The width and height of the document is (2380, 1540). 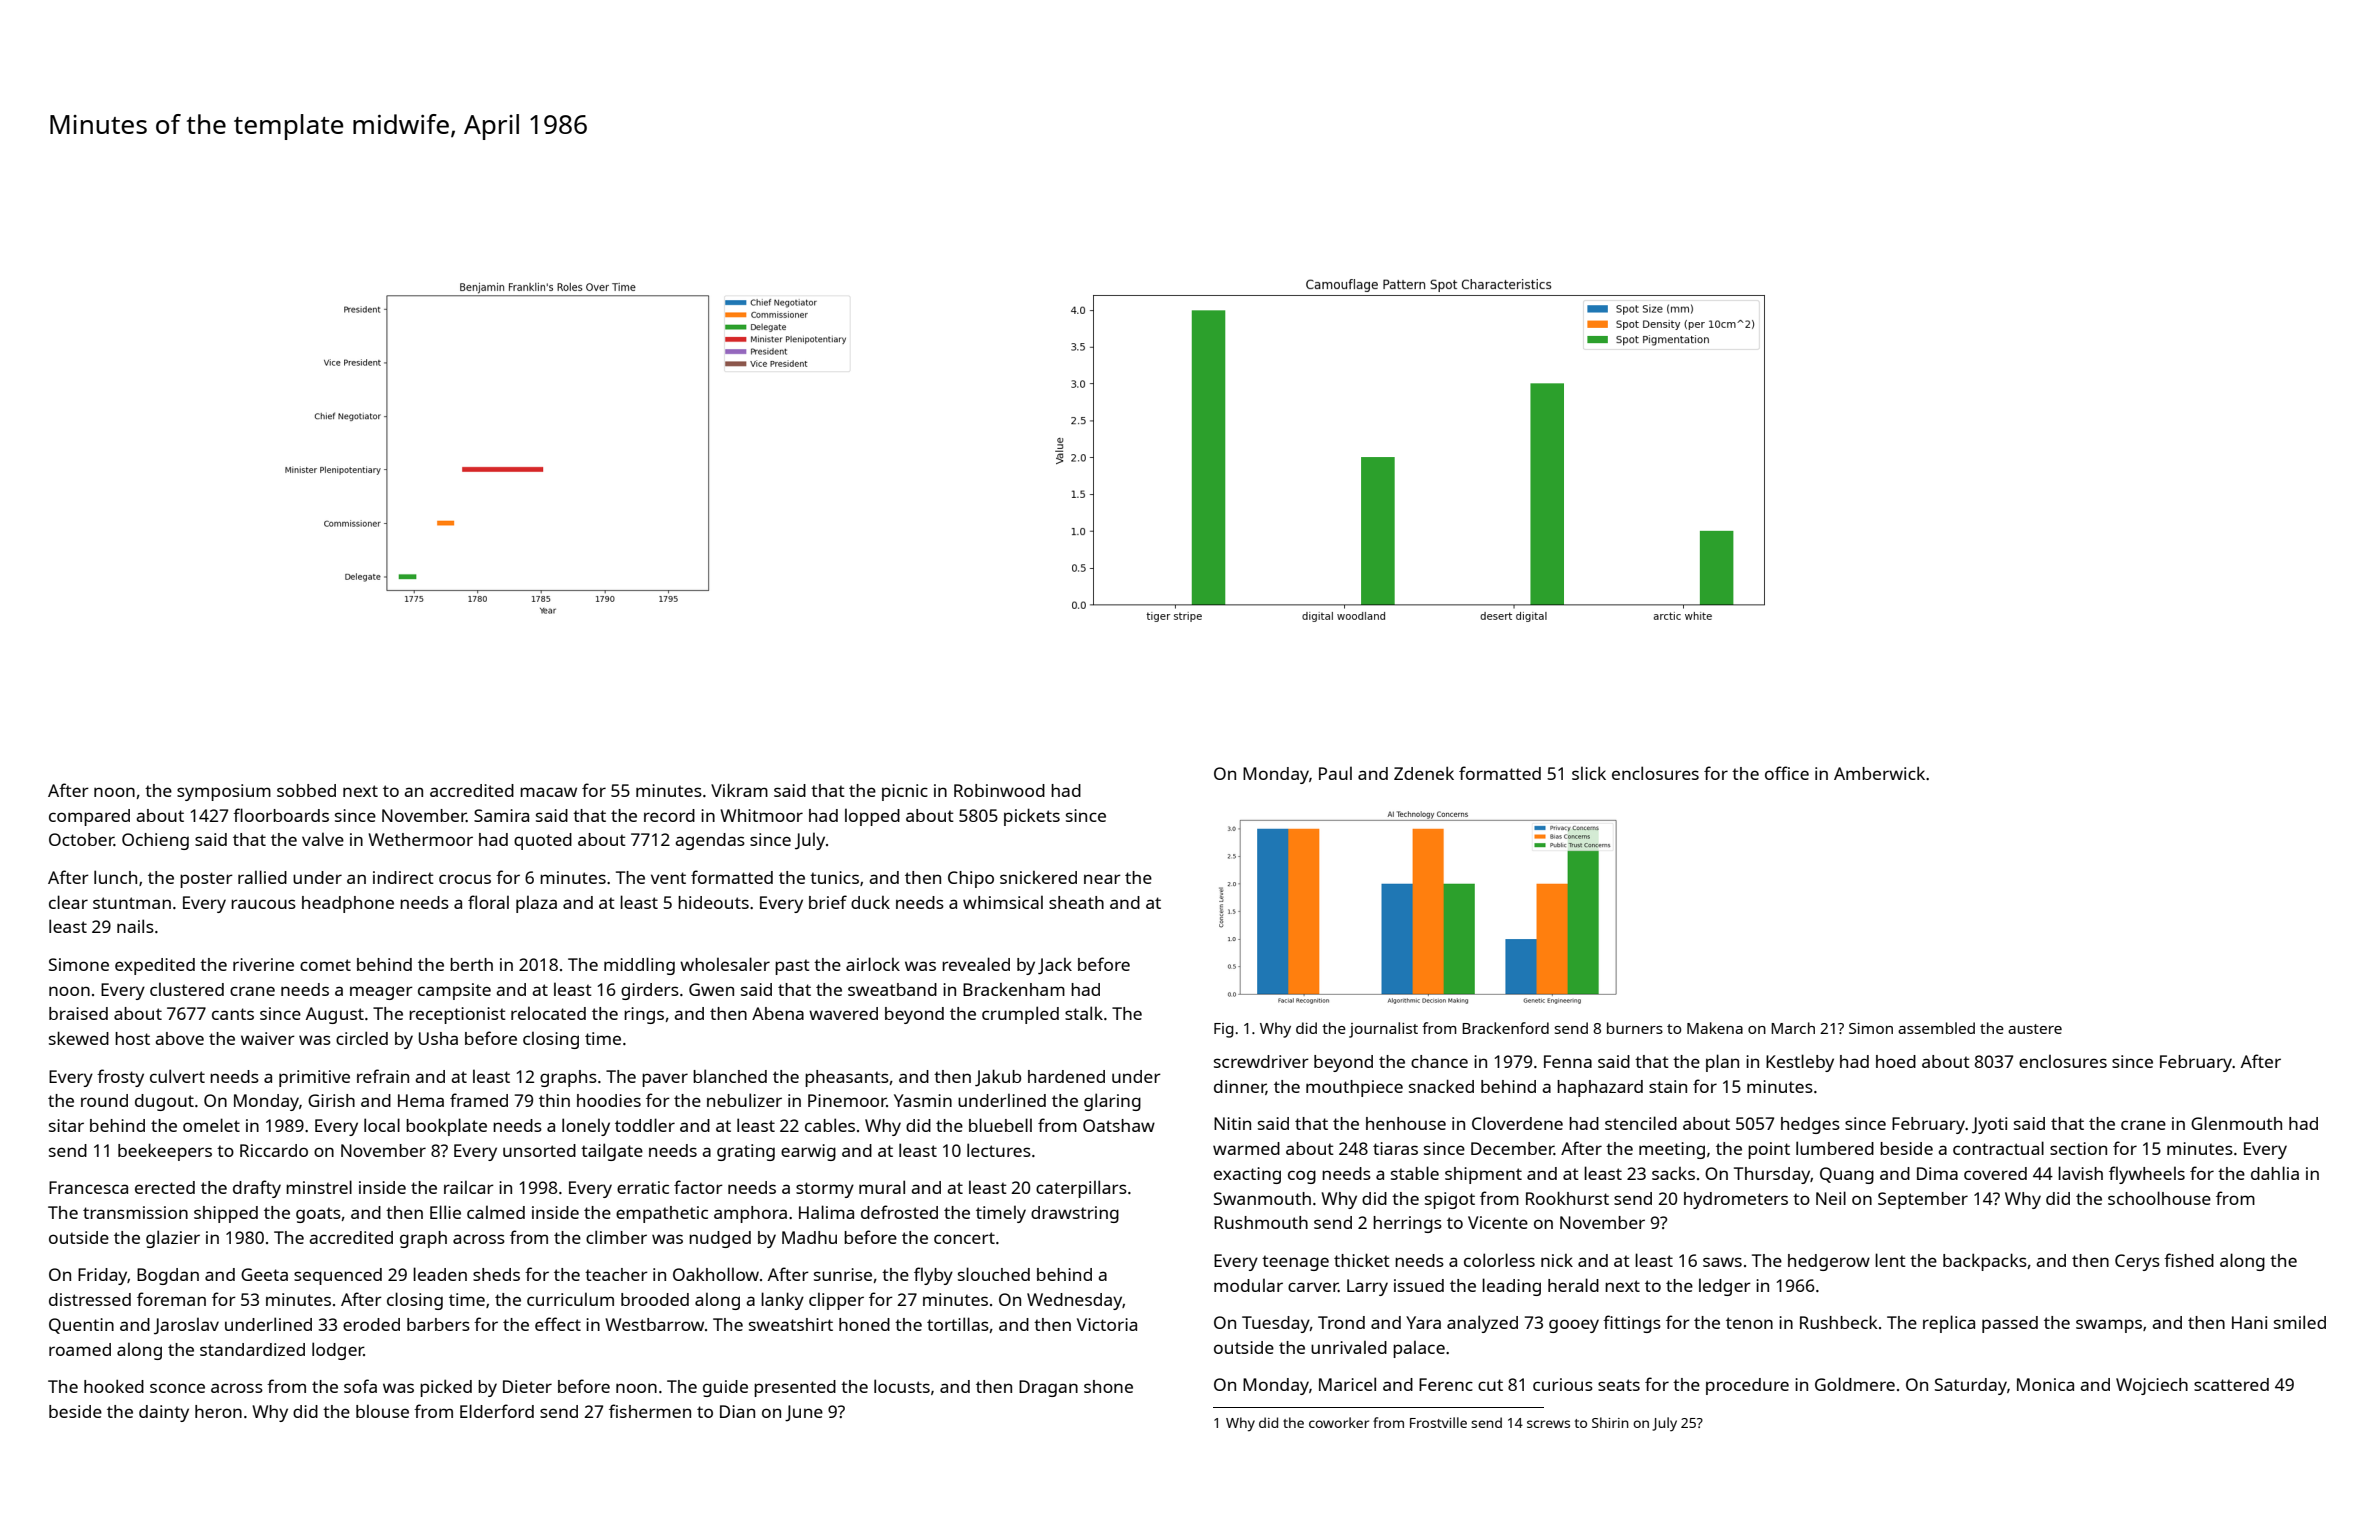 What do you see at coordinates (1055, 966) in the document?
I see `Jack` at bounding box center [1055, 966].
